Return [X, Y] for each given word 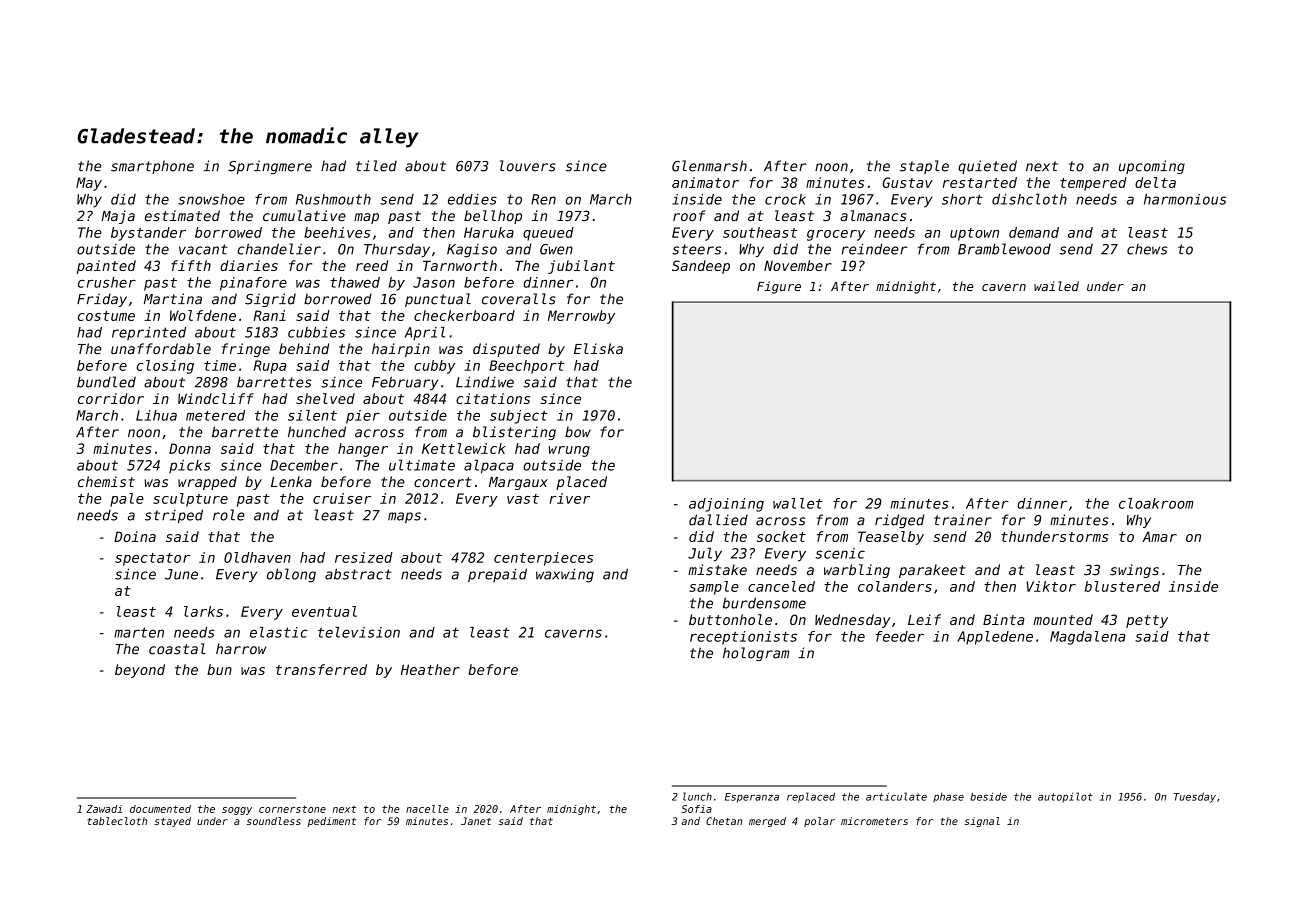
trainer [963, 520]
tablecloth [117, 821]
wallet [798, 503]
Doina [135, 536]
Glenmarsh [709, 166]
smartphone [152, 167]
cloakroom [1156, 503]
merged [767, 822]
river [570, 498]
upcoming [1152, 167]
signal [982, 822]
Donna [190, 448]
